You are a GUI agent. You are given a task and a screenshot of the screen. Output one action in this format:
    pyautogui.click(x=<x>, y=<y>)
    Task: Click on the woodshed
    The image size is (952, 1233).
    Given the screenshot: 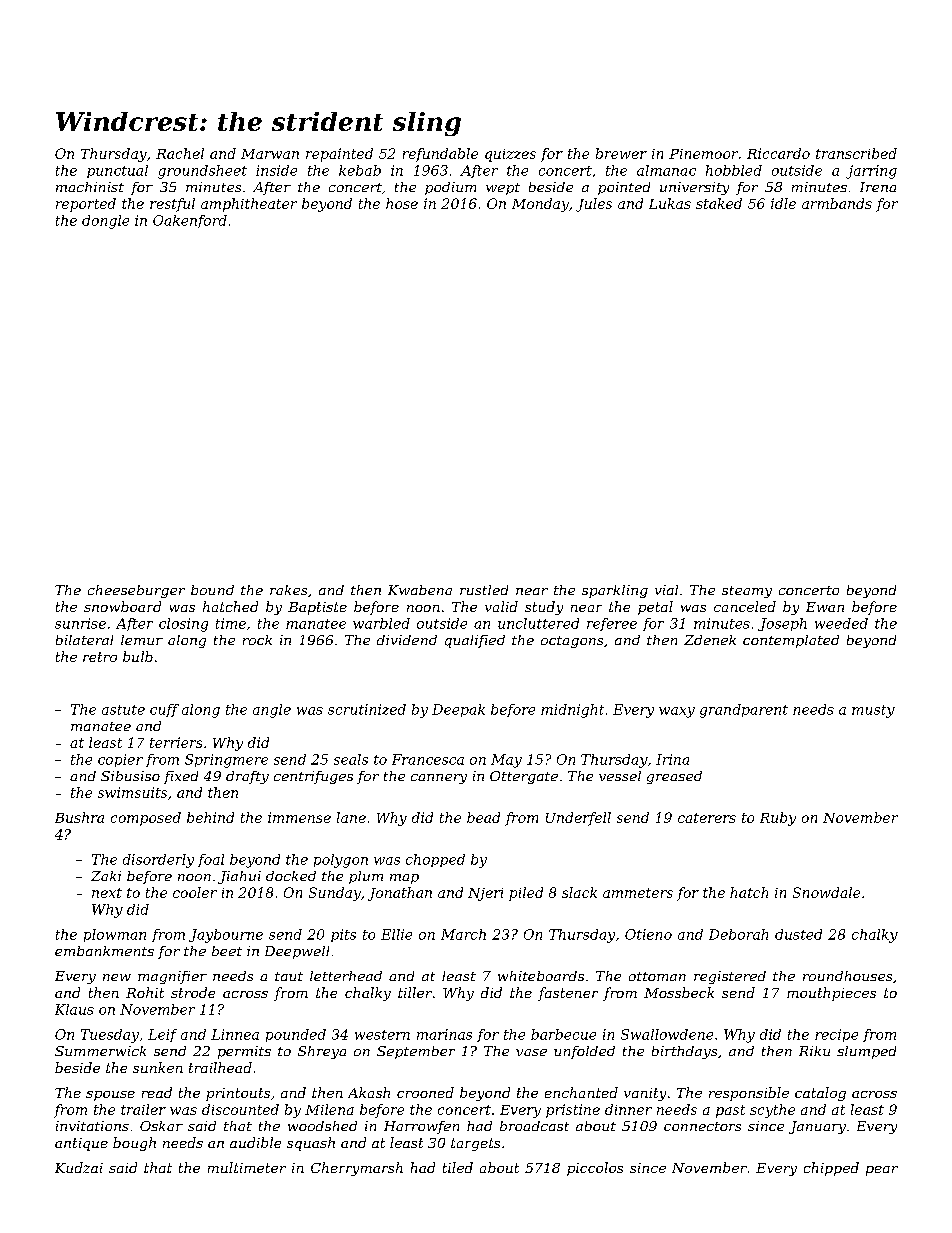 What is the action you would take?
    pyautogui.click(x=322, y=1126)
